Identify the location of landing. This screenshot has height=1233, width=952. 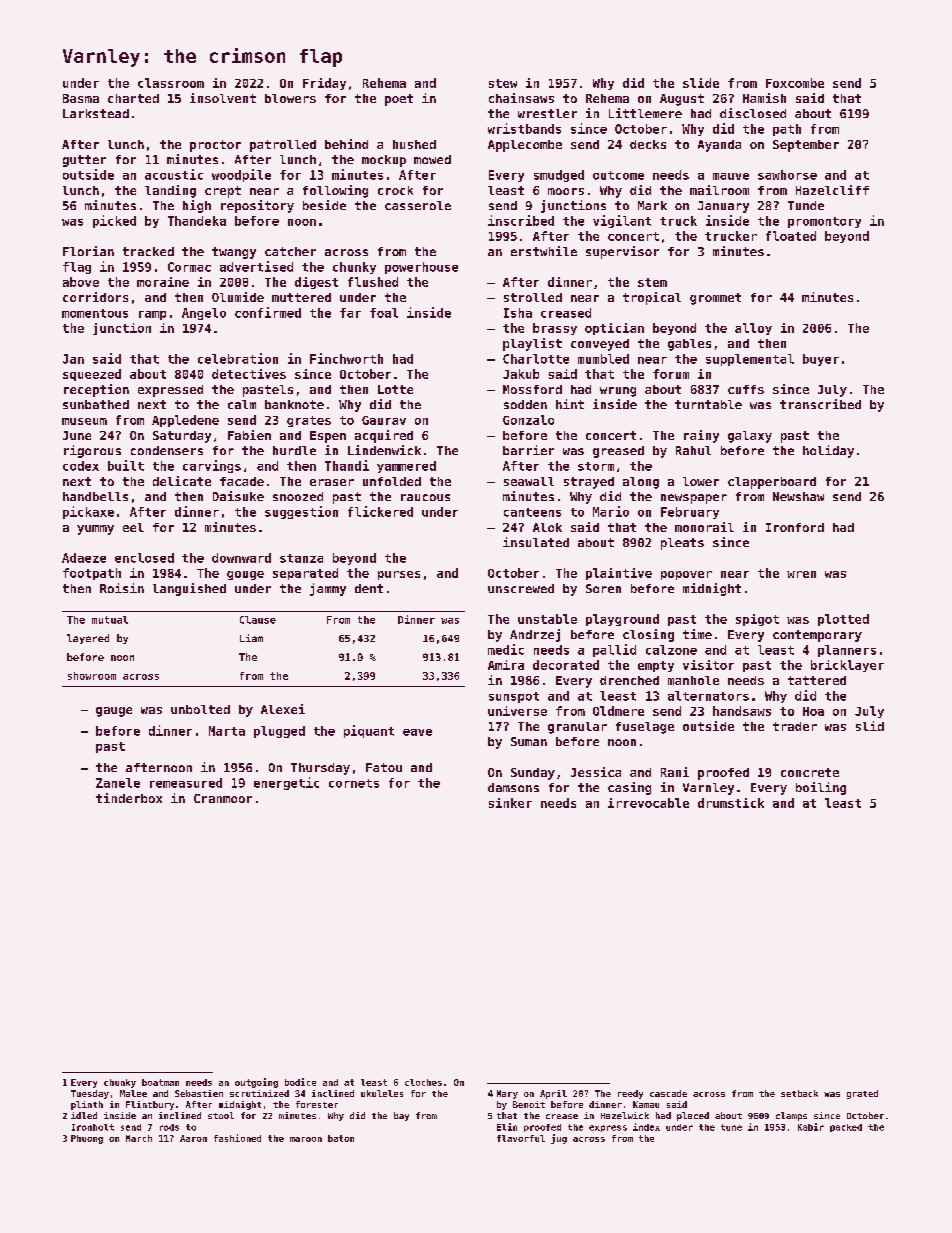
(170, 191).
